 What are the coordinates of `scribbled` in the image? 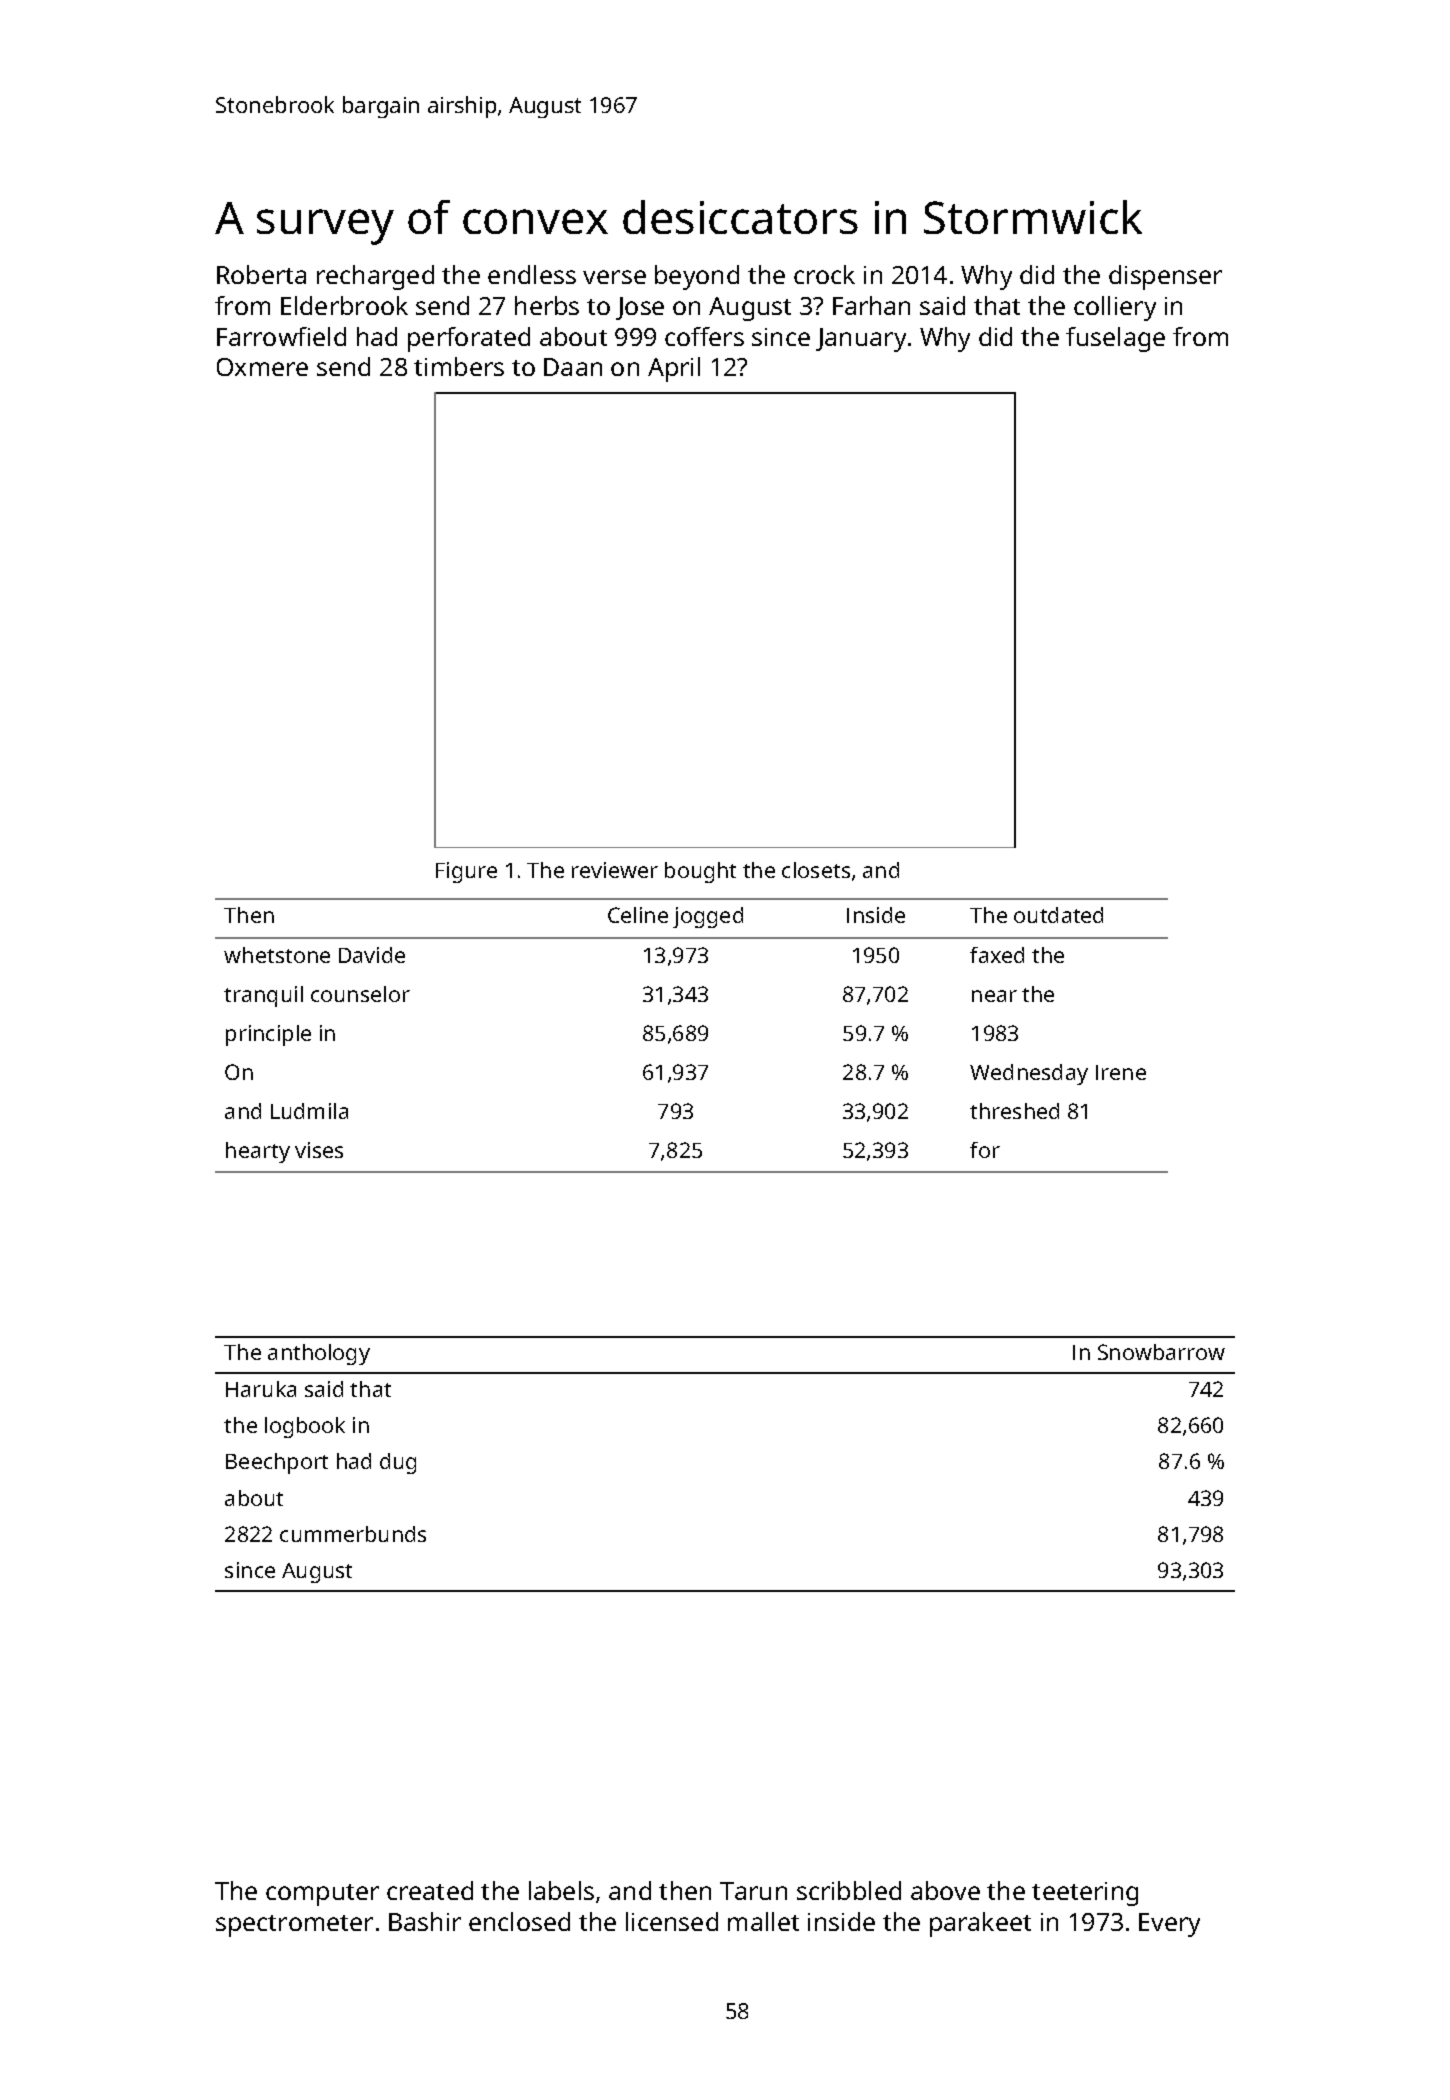 It's located at (849, 1890).
